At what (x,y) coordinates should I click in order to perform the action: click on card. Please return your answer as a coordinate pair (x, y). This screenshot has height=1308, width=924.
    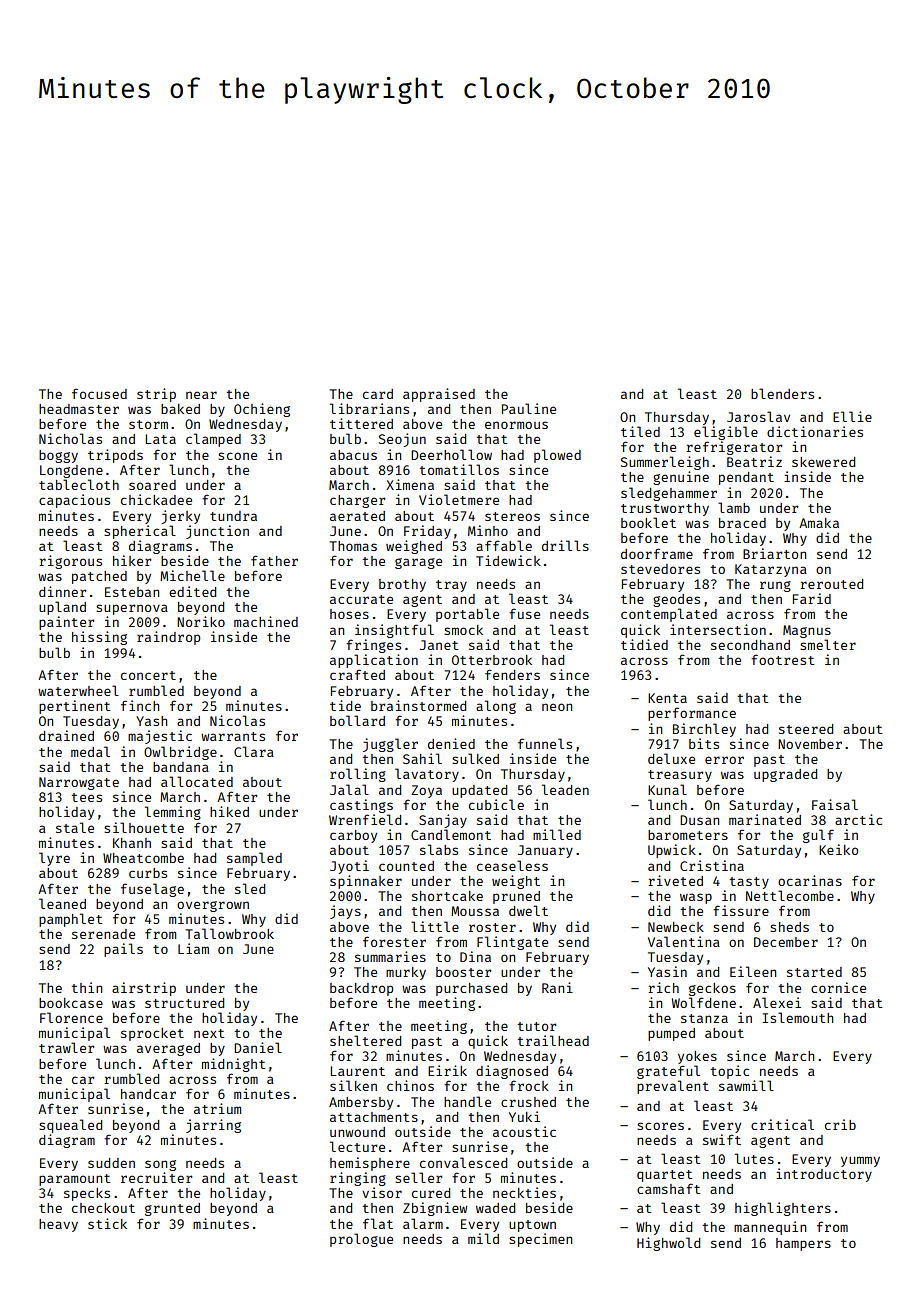
    Looking at the image, I should click on (378, 394).
